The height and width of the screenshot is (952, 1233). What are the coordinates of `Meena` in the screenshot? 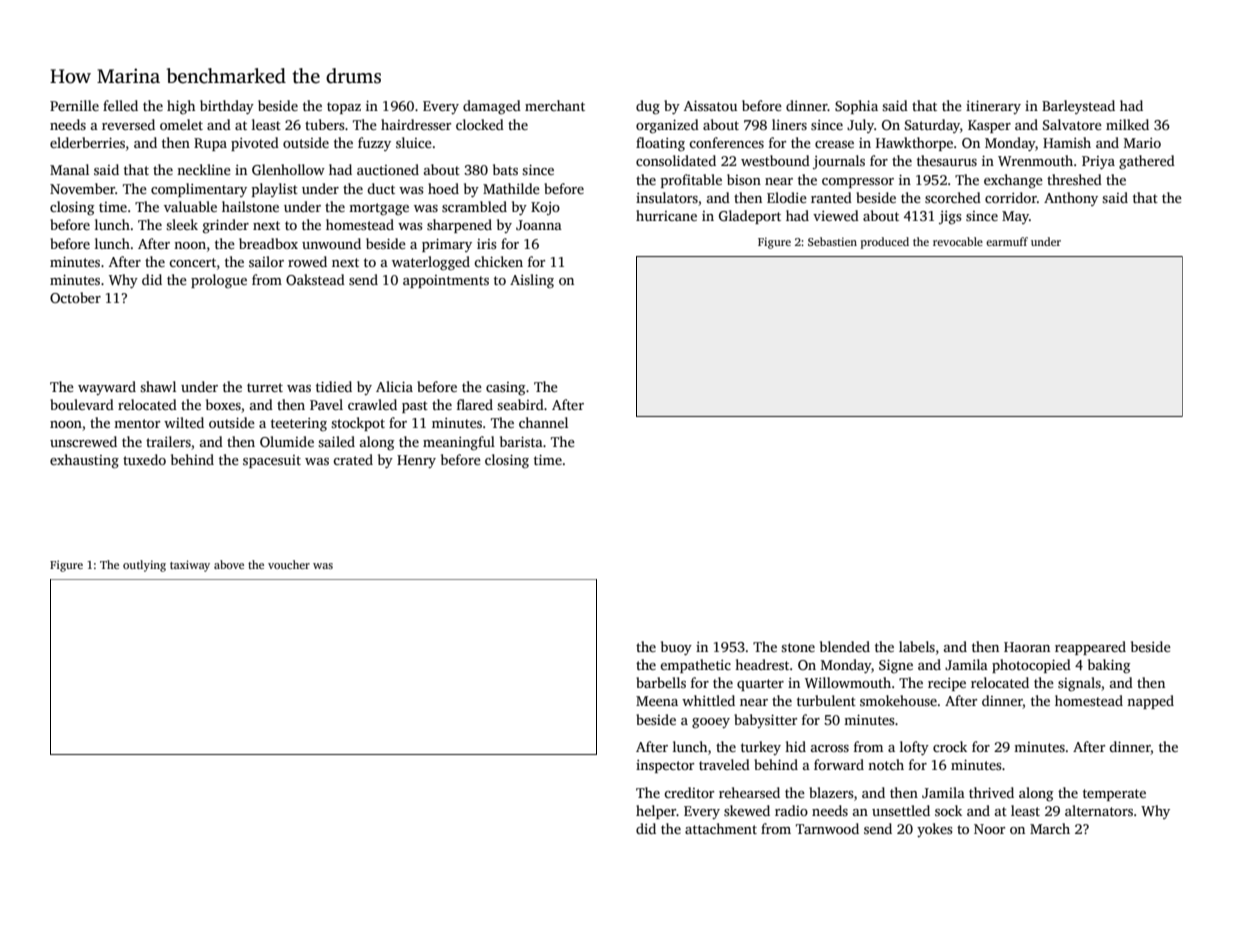 It's located at (657, 701).
